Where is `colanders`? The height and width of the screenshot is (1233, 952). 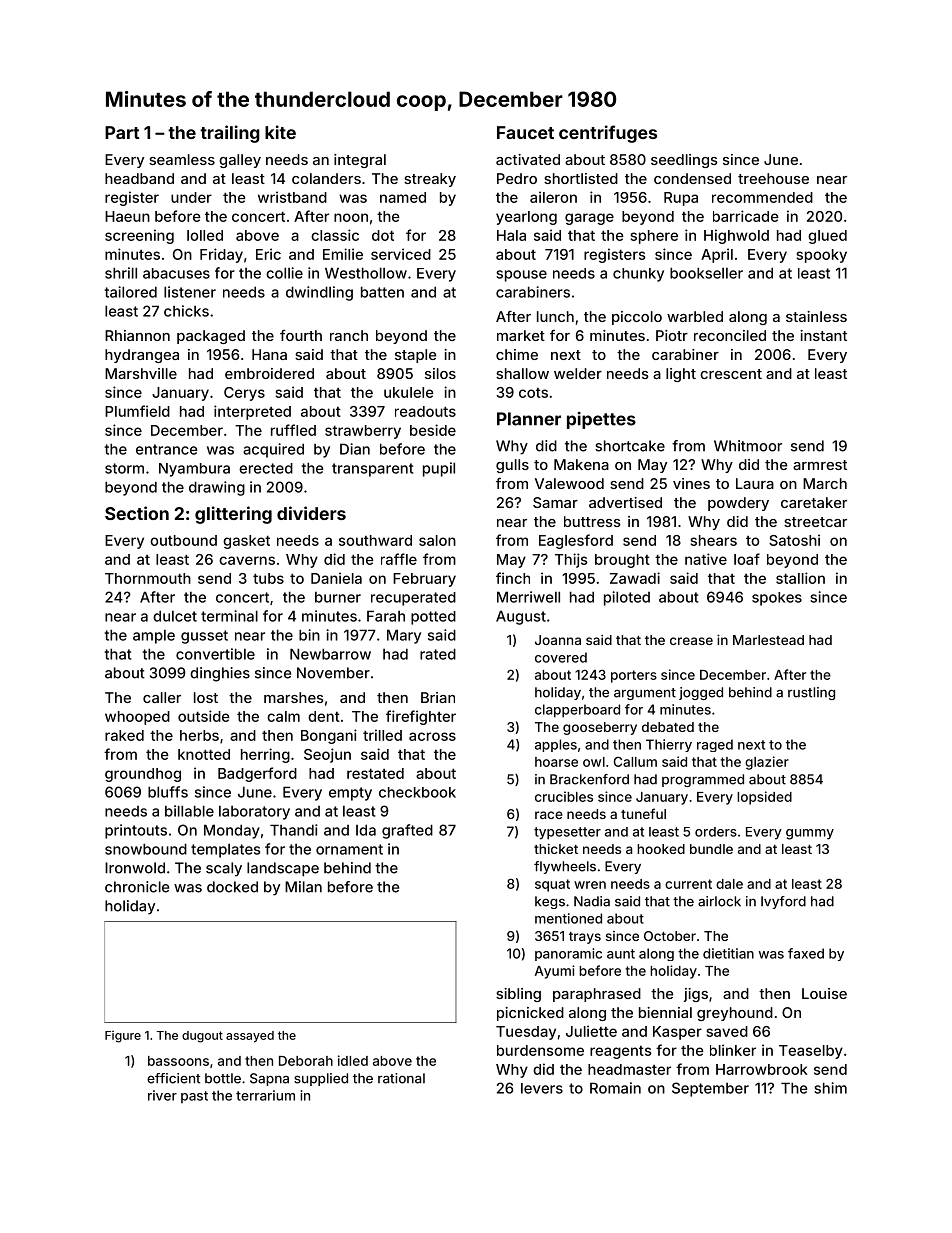
colanders is located at coordinates (326, 178).
